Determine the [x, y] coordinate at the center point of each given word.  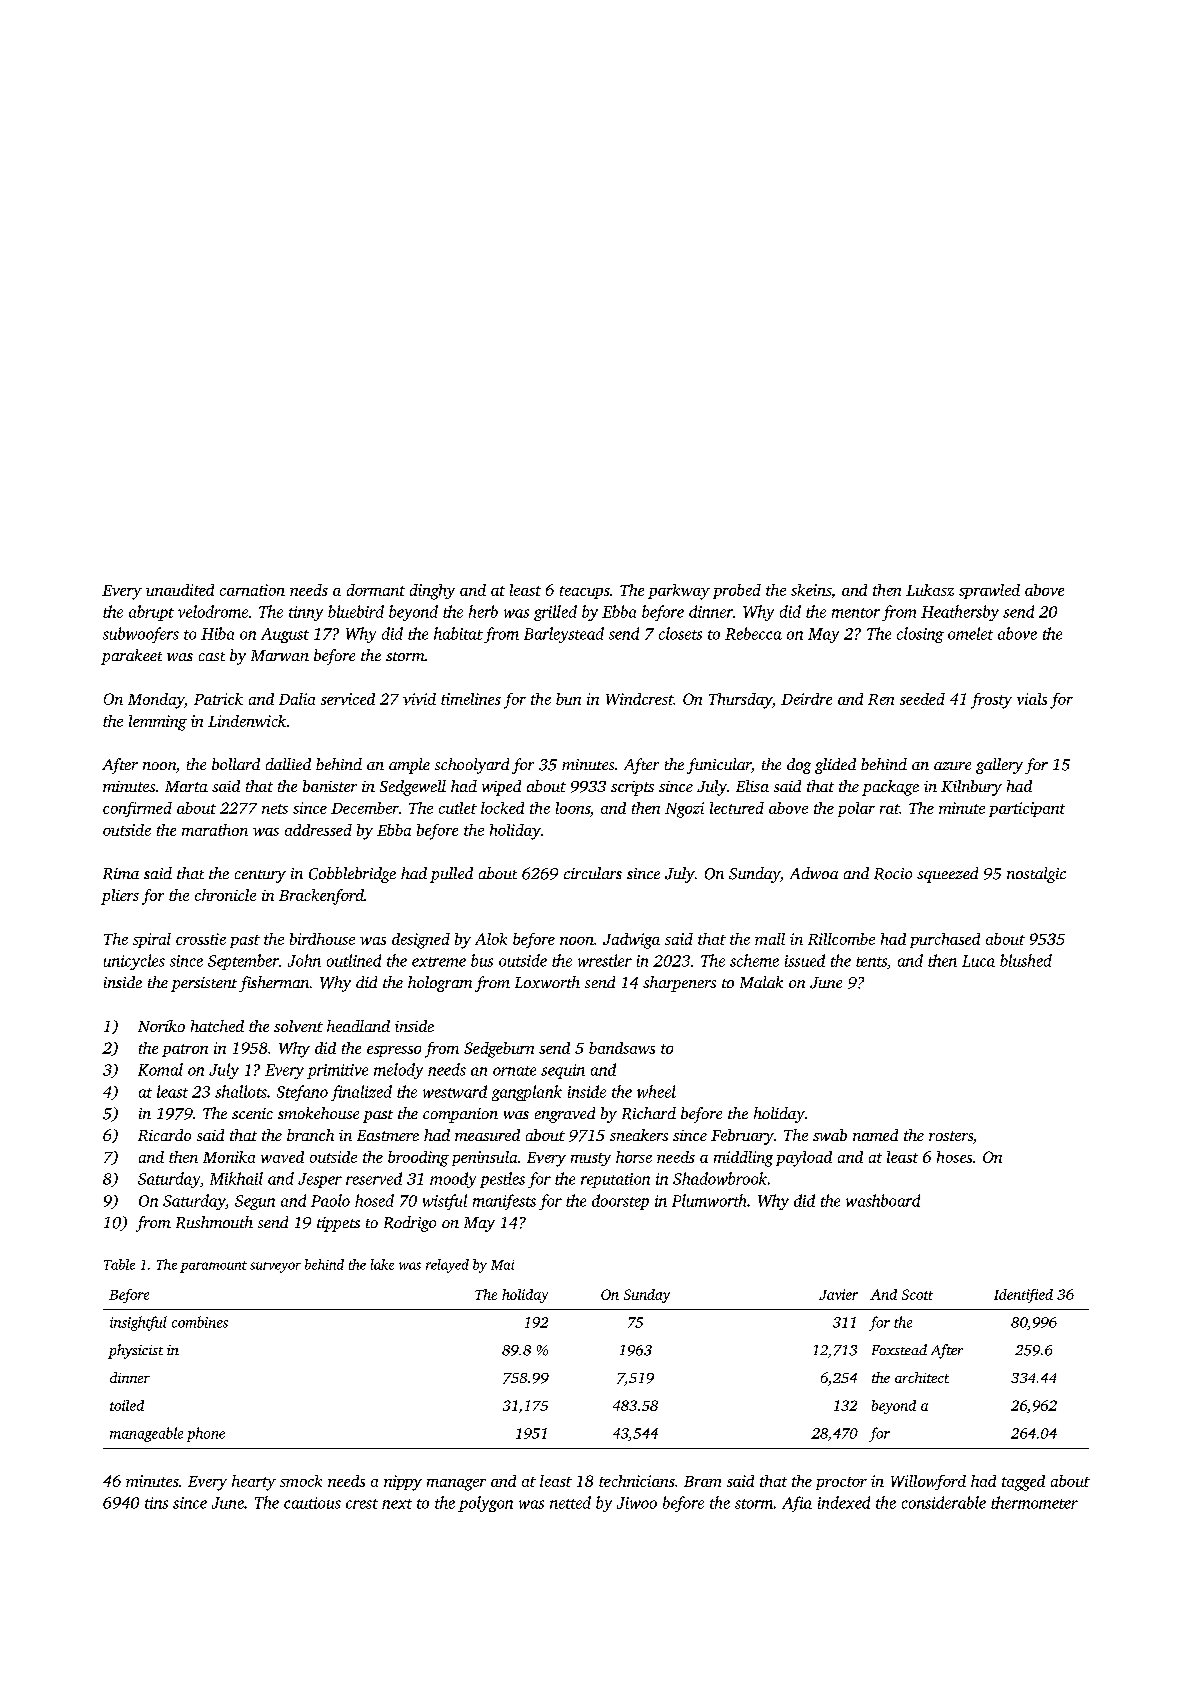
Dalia [297, 699]
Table [119, 1264]
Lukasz [930, 590]
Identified [1023, 1296]
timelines [471, 699]
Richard [649, 1113]
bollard [236, 764]
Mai [502, 1265]
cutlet [458, 808]
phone [206, 1434]
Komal [160, 1069]
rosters [951, 1136]
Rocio [893, 874]
